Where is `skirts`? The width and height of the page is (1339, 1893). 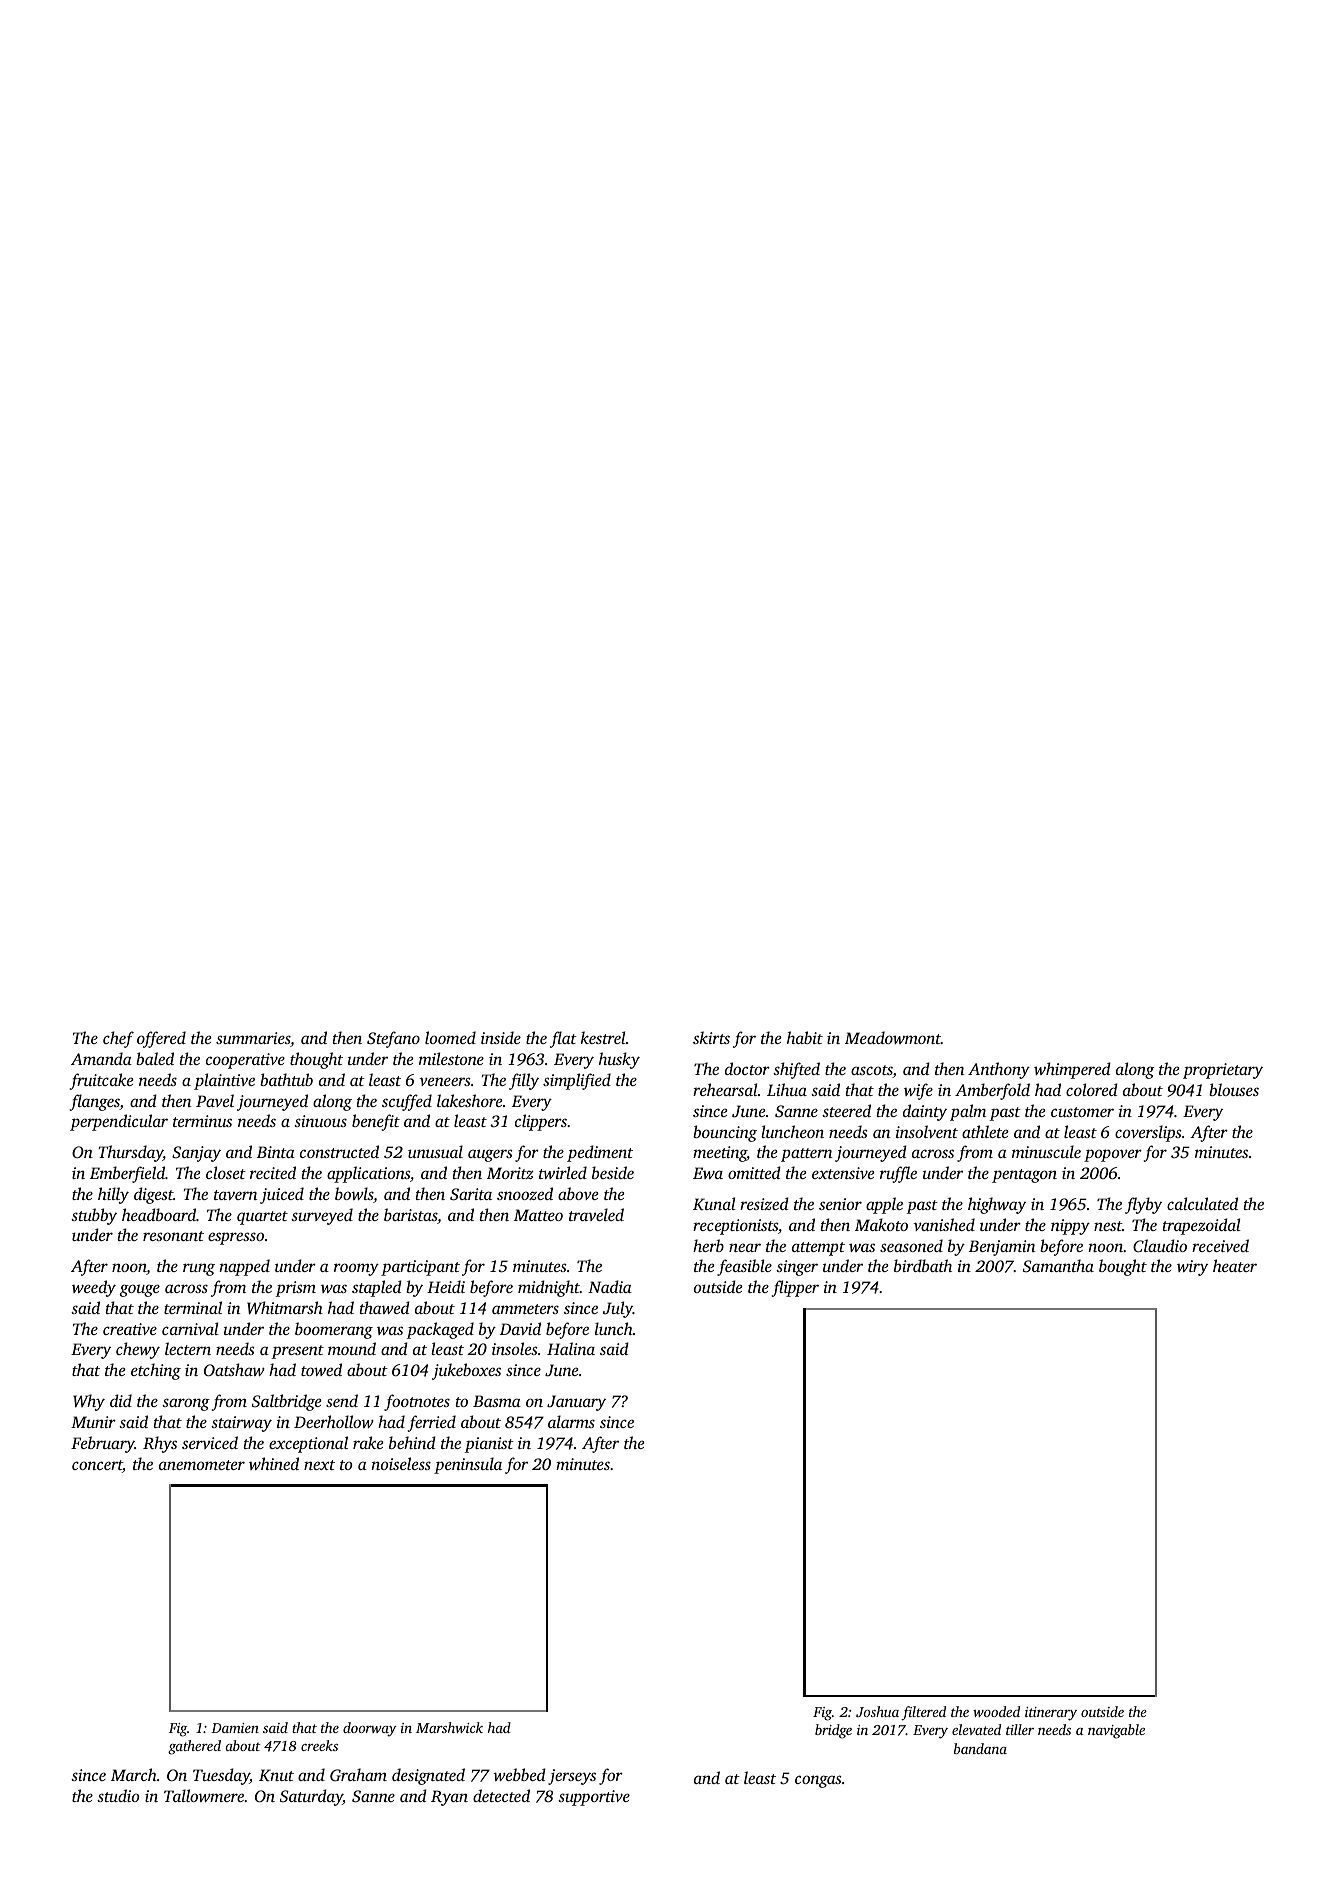
skirts is located at coordinates (711, 1037).
